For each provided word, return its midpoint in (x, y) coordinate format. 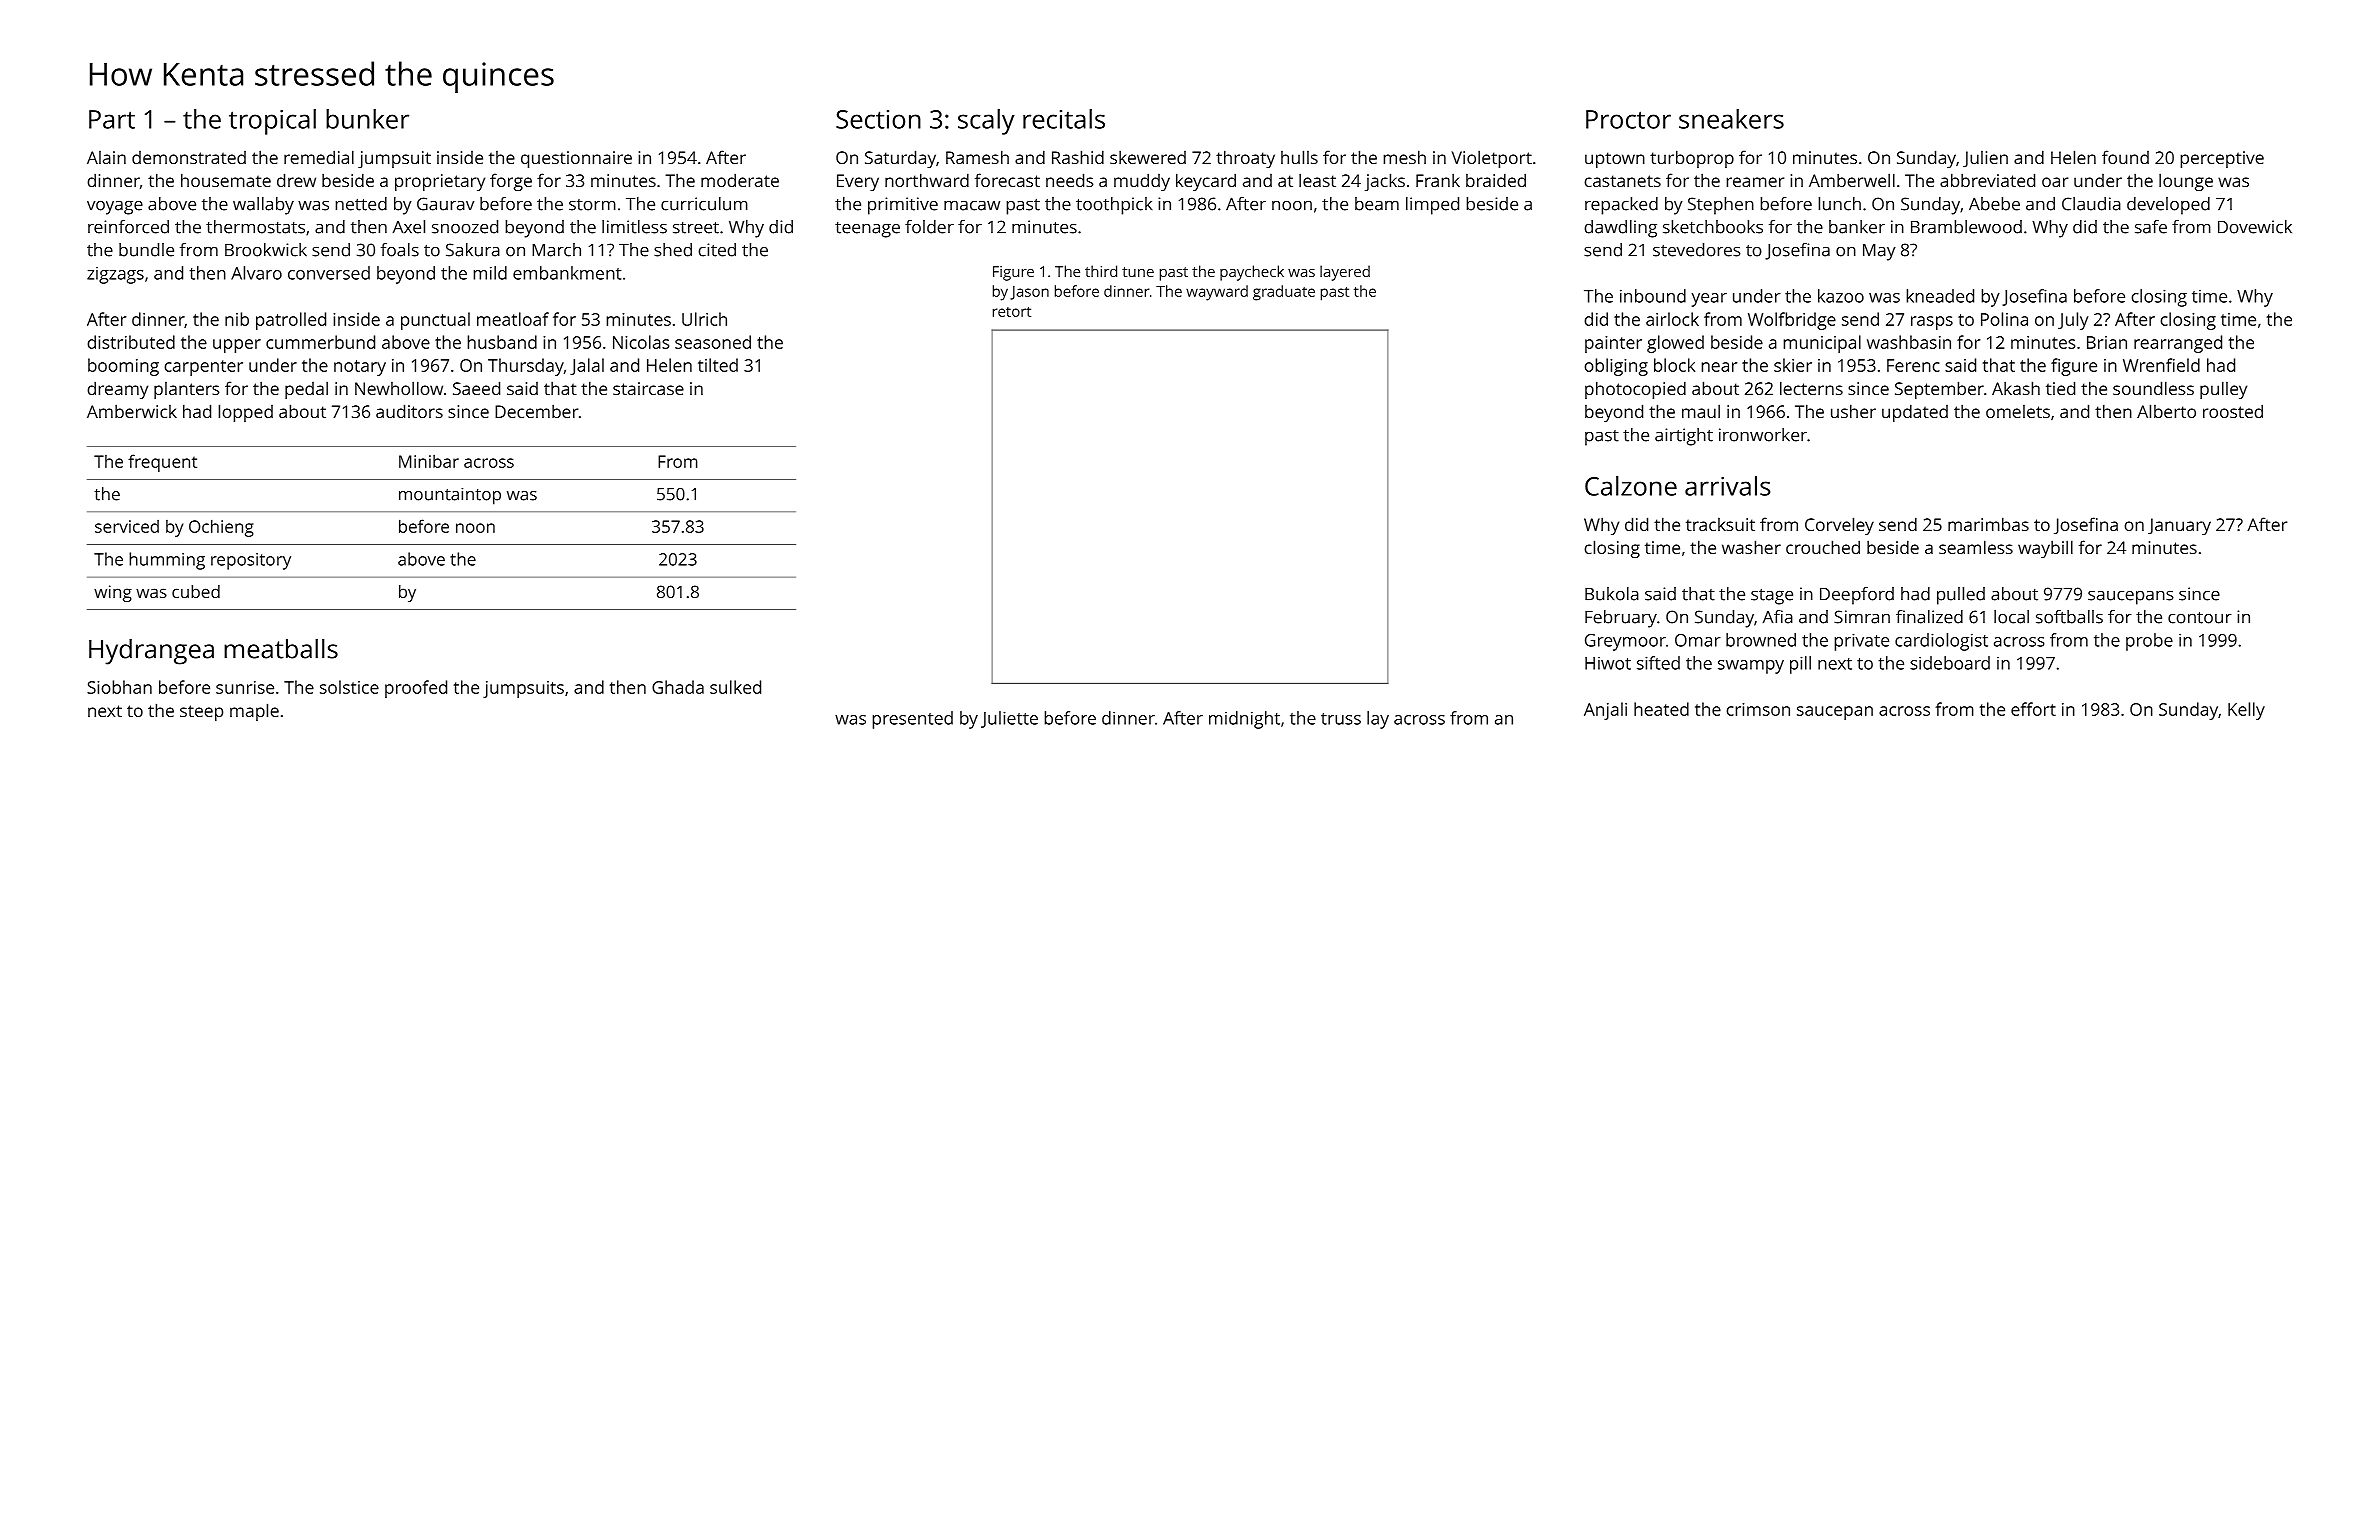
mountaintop (450, 496)
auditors (409, 411)
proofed (416, 689)
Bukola (1612, 594)
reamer (1755, 182)
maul (1701, 411)
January (2179, 526)
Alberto (2166, 411)
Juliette (1009, 719)
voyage (115, 207)
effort (2033, 709)
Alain (106, 157)
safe (2151, 227)
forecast (1007, 180)
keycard (1206, 182)
